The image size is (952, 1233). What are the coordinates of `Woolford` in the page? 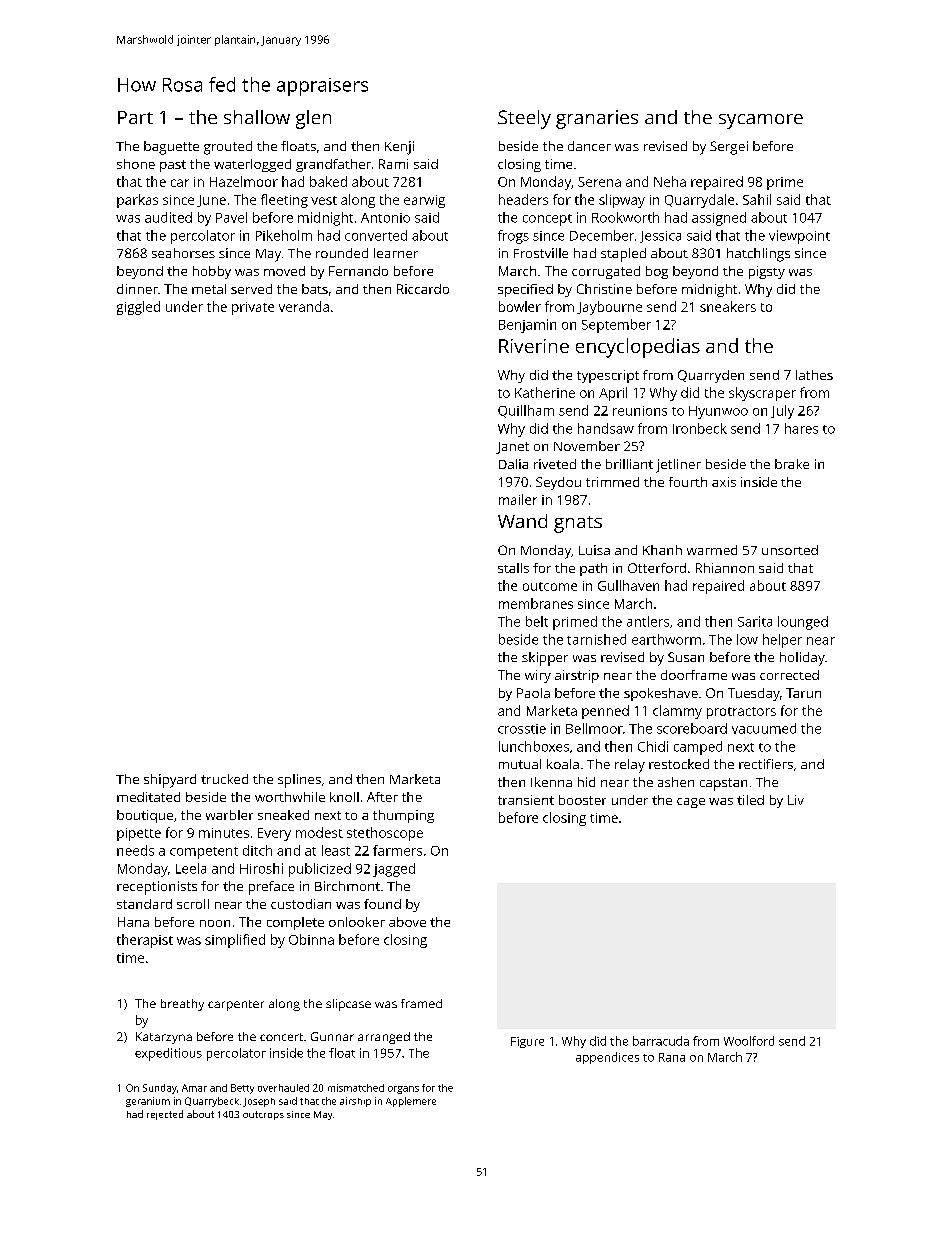 It's located at (749, 1041).
